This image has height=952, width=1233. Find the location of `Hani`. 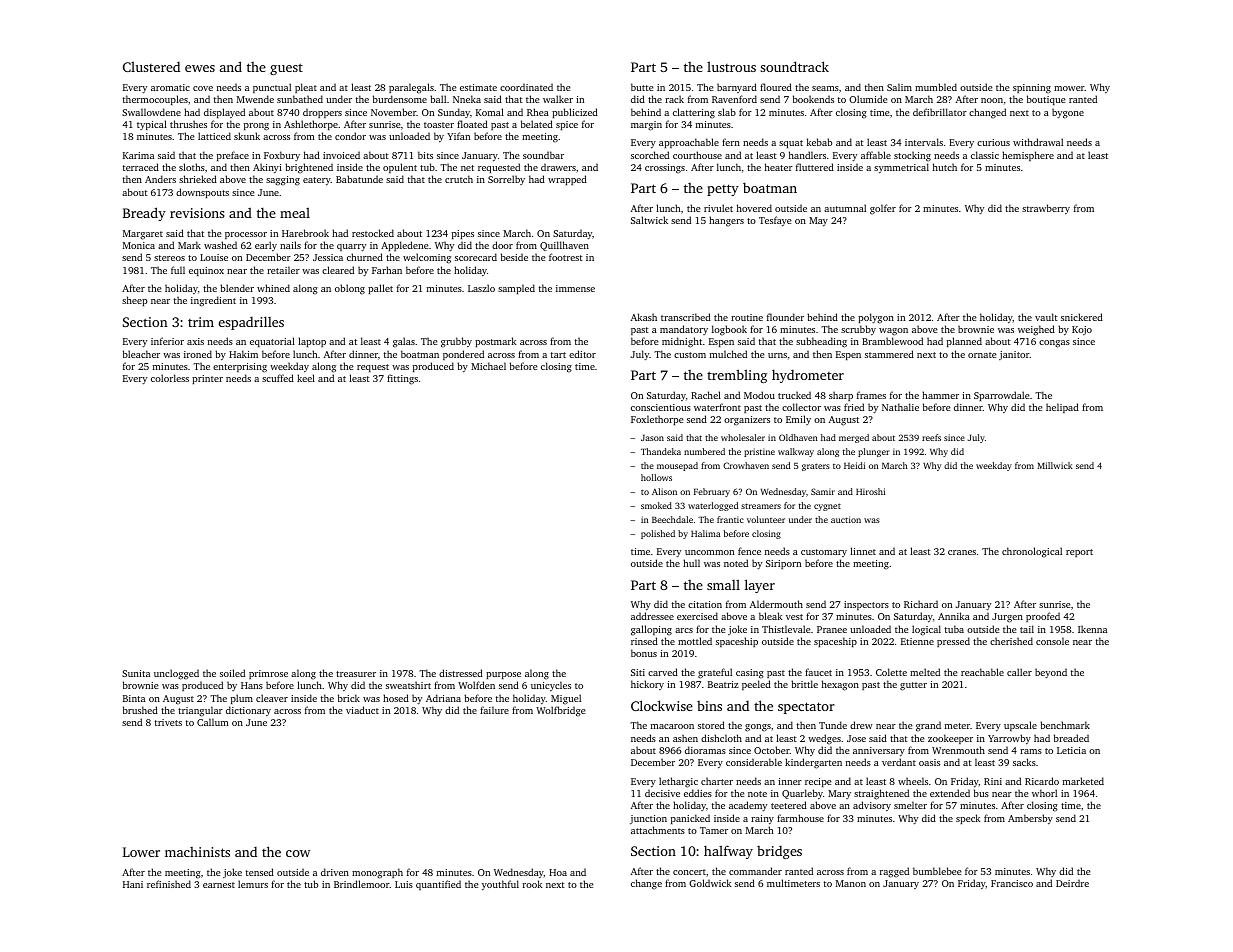

Hani is located at coordinates (133, 884).
